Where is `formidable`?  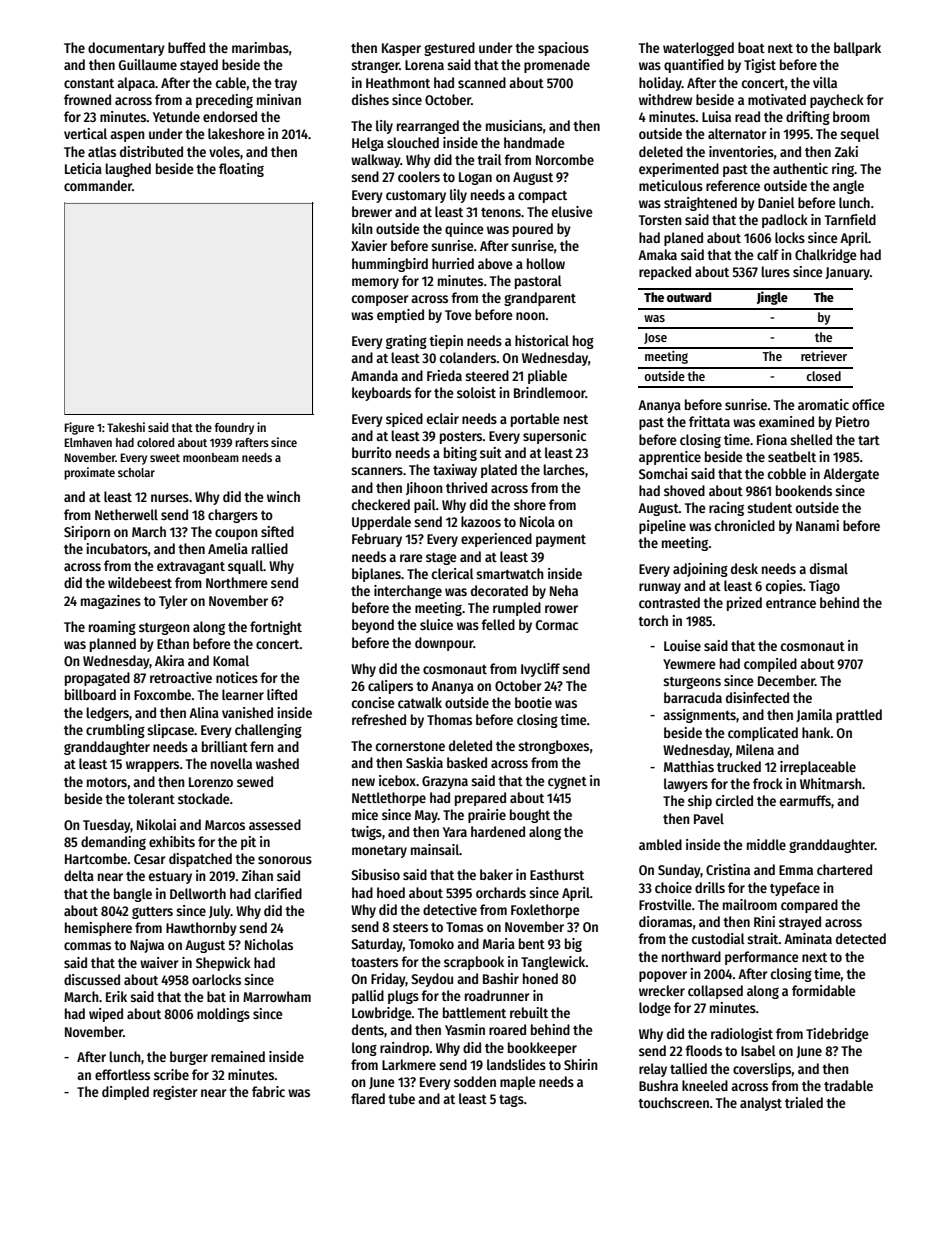
formidable is located at coordinates (824, 990).
